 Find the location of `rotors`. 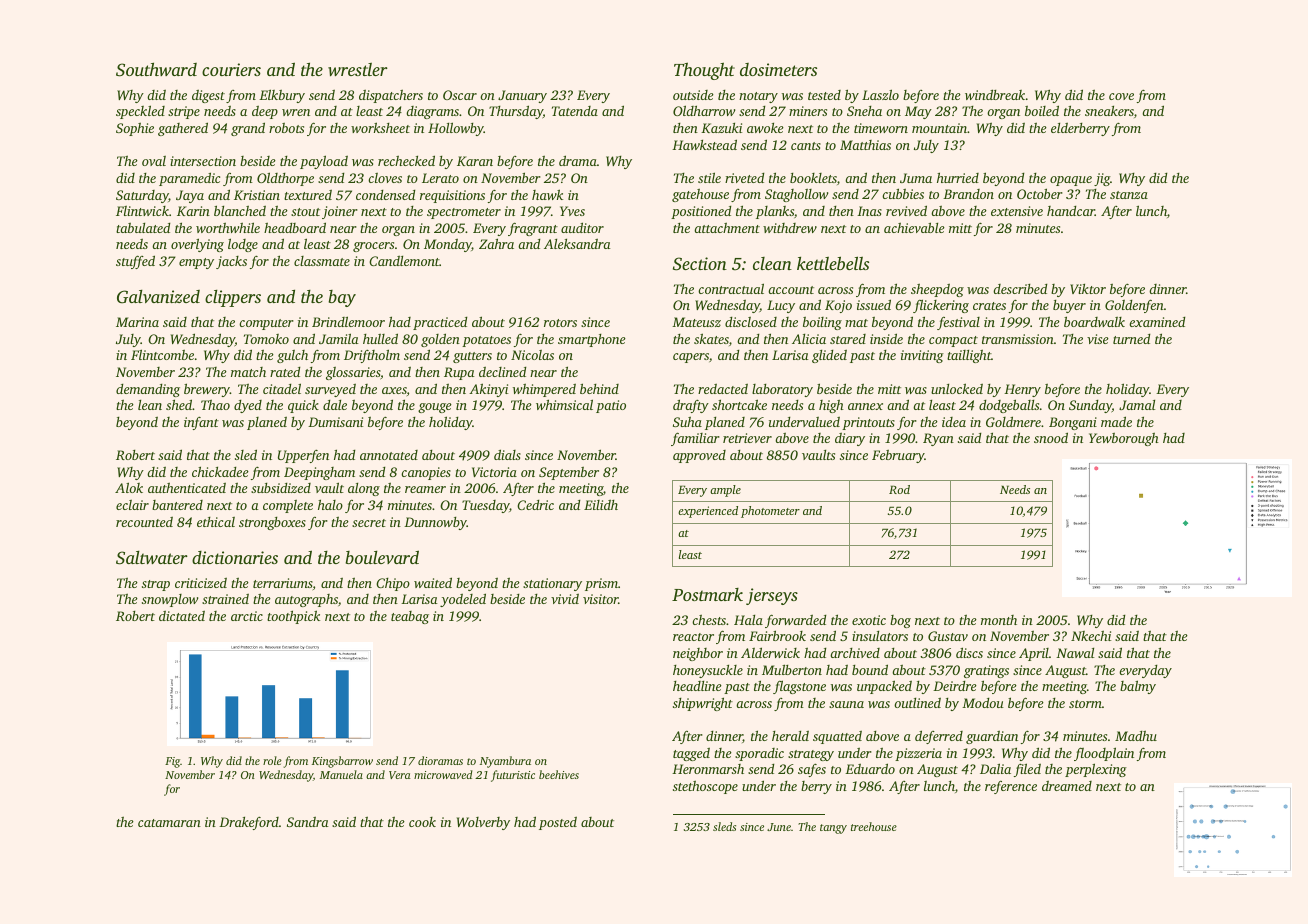

rotors is located at coordinates (560, 323).
